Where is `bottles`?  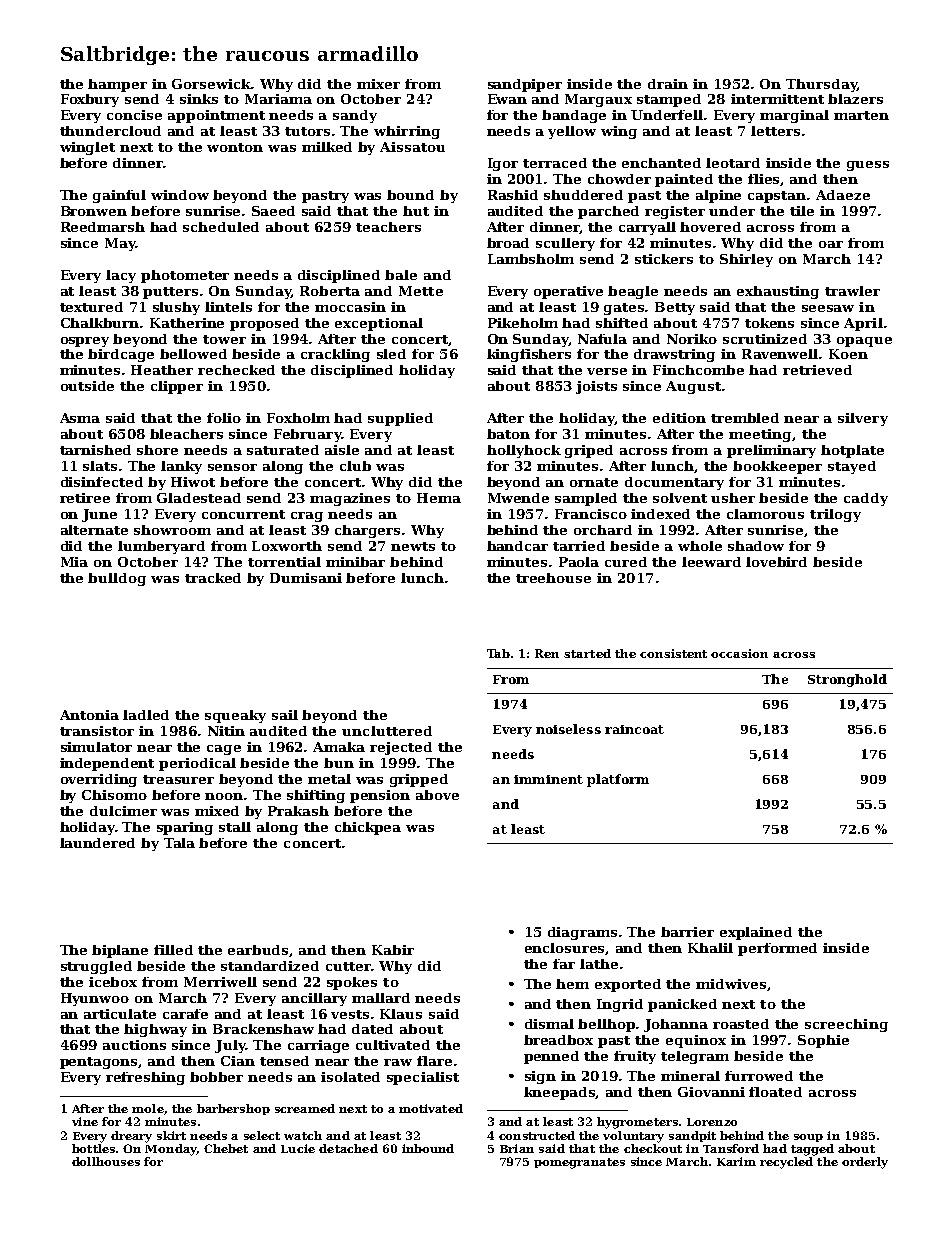
bottles is located at coordinates (93, 1148).
